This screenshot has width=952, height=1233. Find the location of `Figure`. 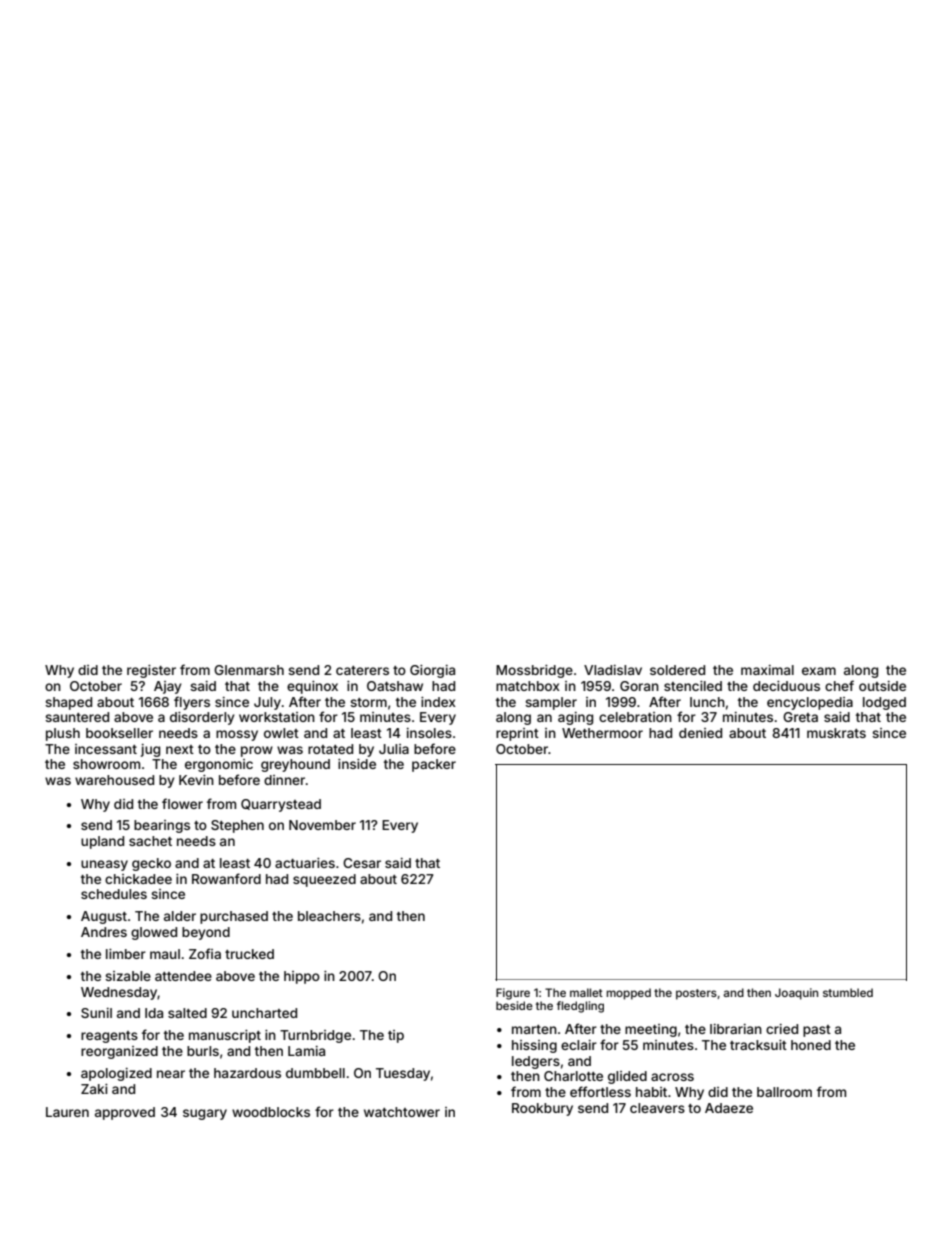

Figure is located at coordinates (513, 994).
